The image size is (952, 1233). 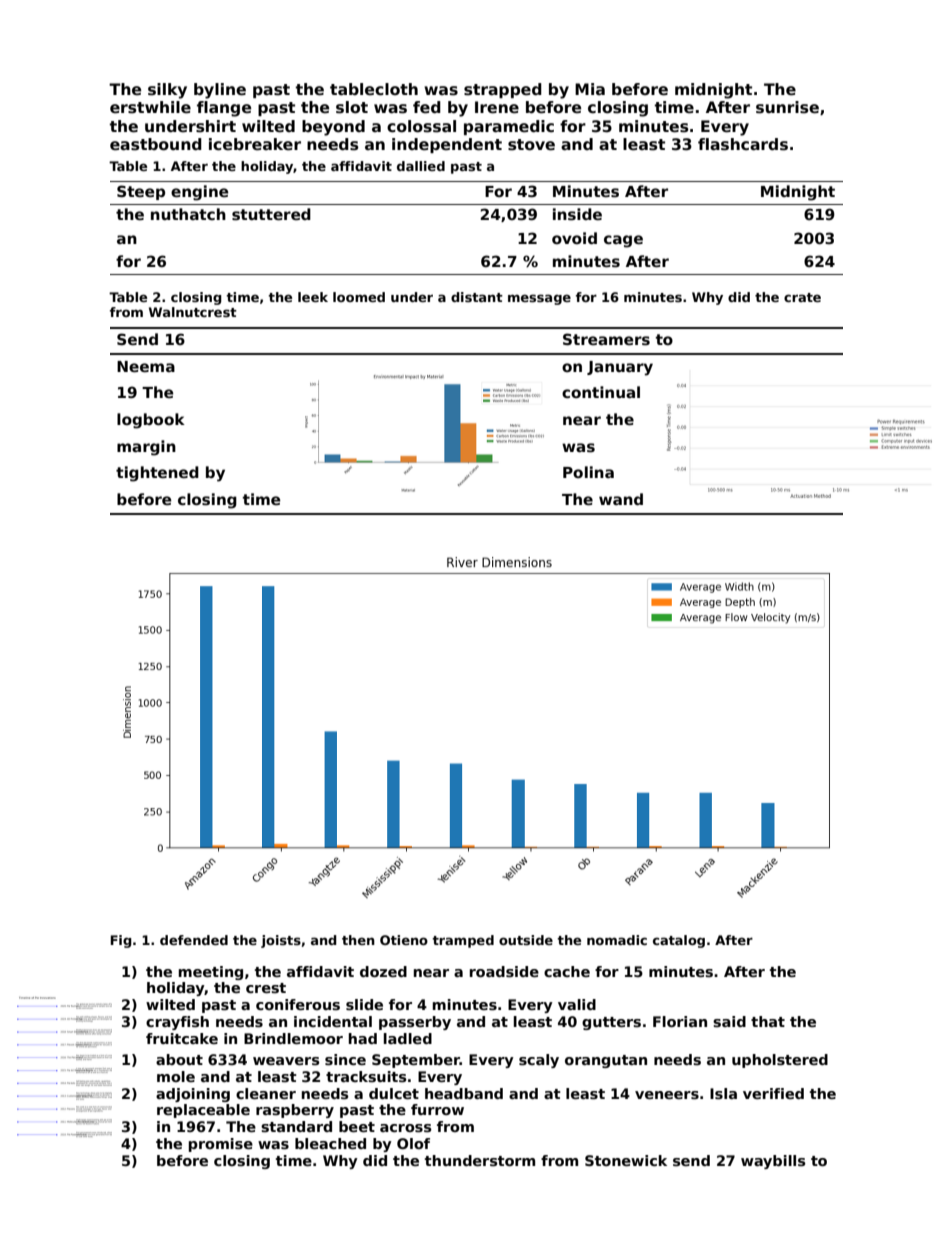 I want to click on scaly, so click(x=539, y=1061).
